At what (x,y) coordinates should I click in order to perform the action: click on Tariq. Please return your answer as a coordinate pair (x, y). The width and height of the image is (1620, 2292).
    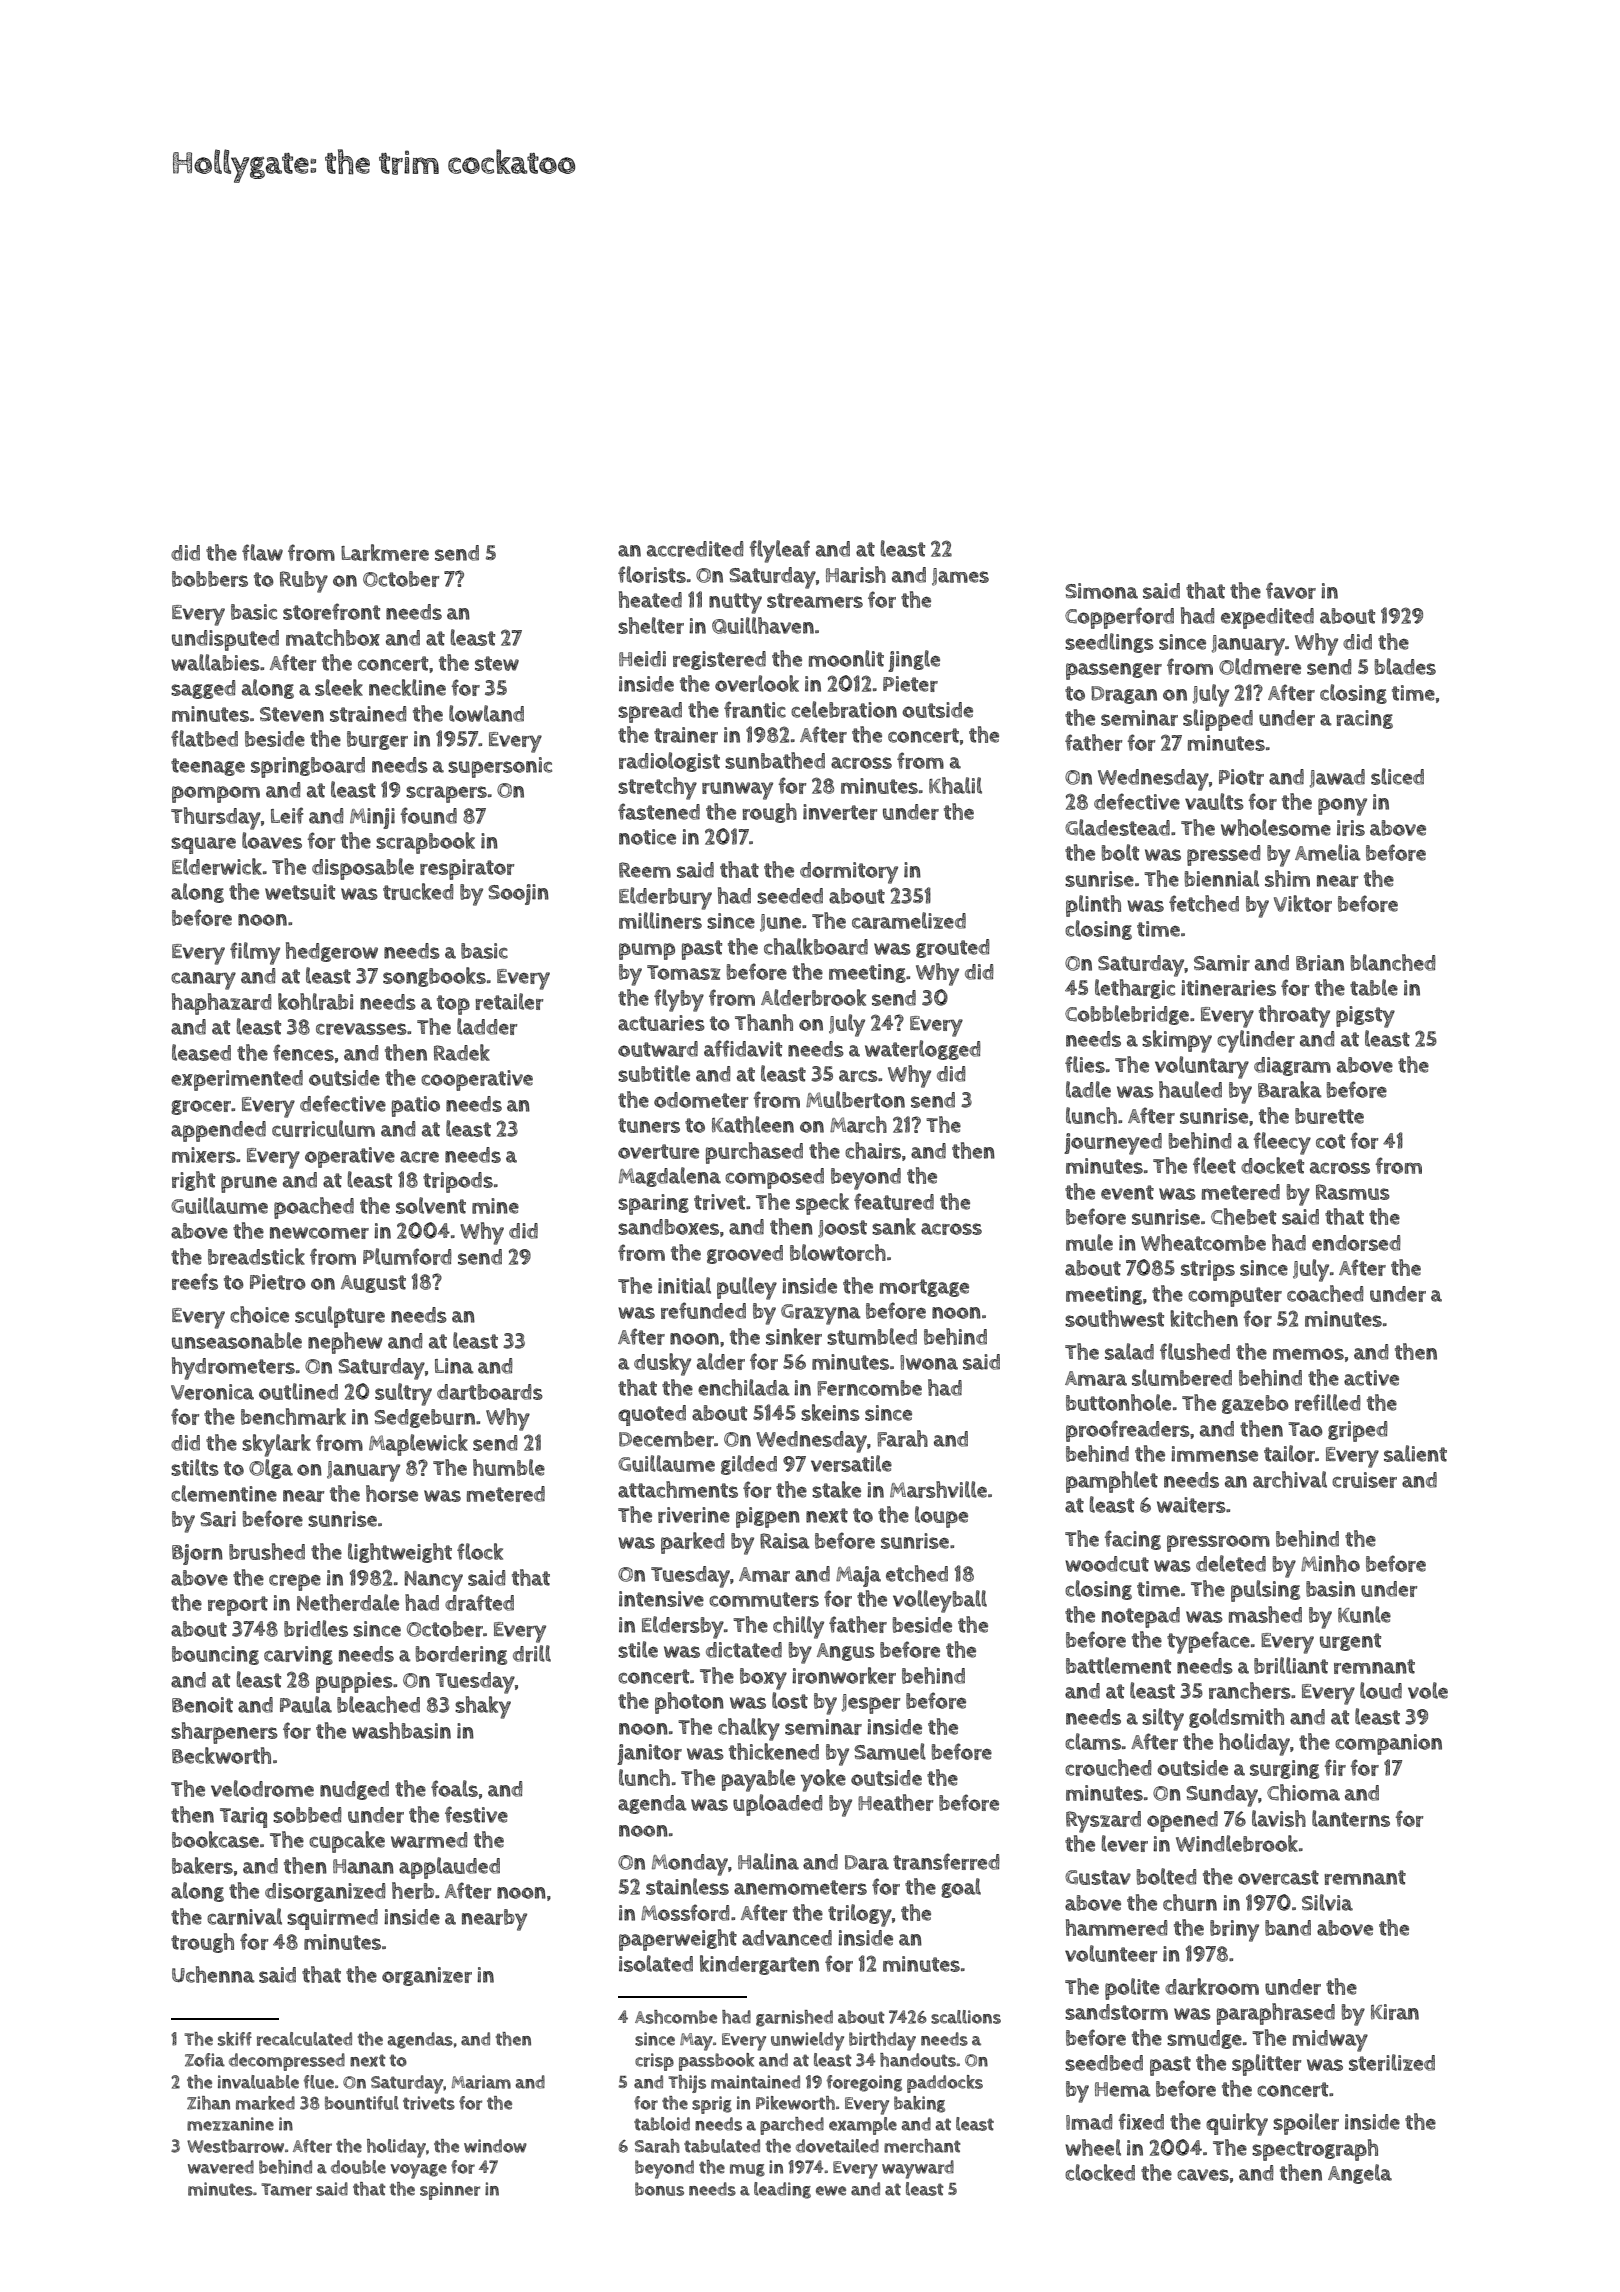
    Looking at the image, I should click on (243, 1817).
